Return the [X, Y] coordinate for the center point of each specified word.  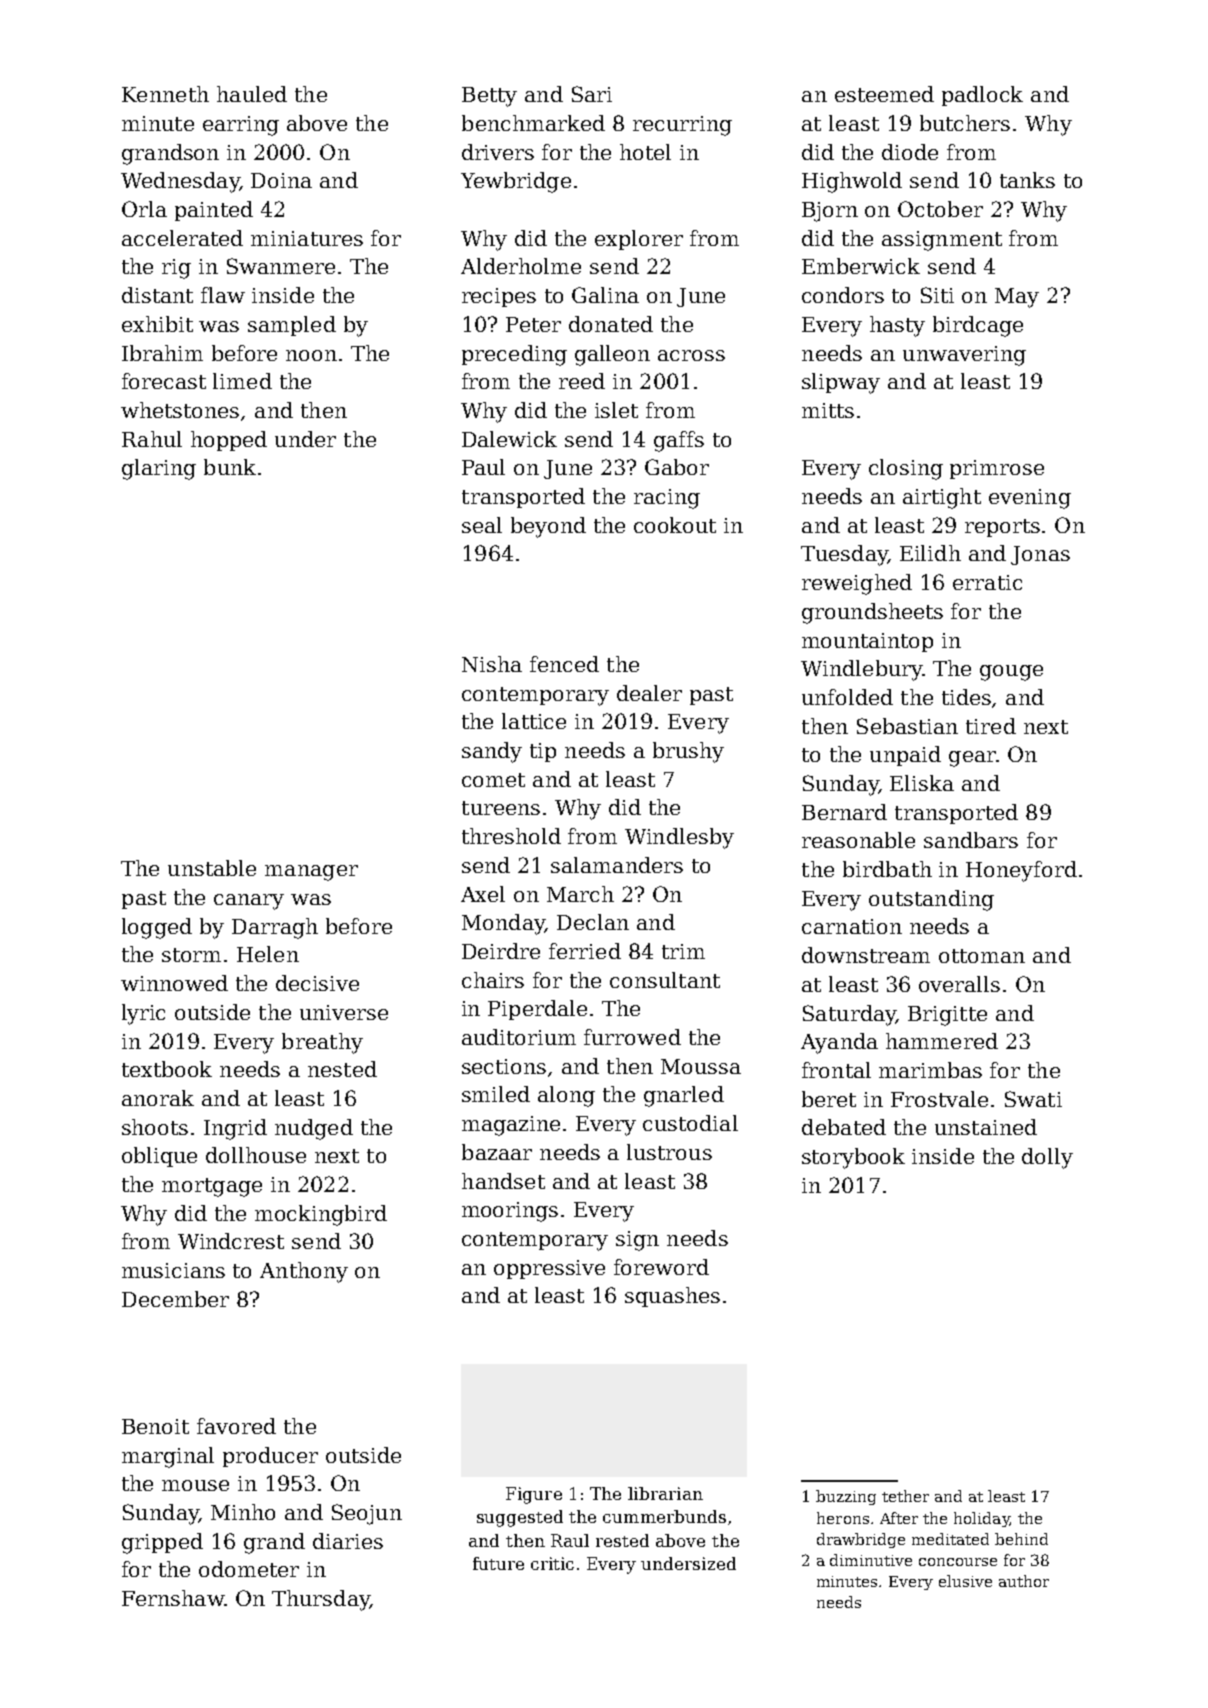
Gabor [677, 467]
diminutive [871, 1560]
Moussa [701, 1066]
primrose [997, 469]
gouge [1011, 673]
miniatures [307, 238]
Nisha [492, 664]
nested [342, 1069]
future [498, 1563]
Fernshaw [173, 1598]
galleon [612, 355]
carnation [852, 926]
